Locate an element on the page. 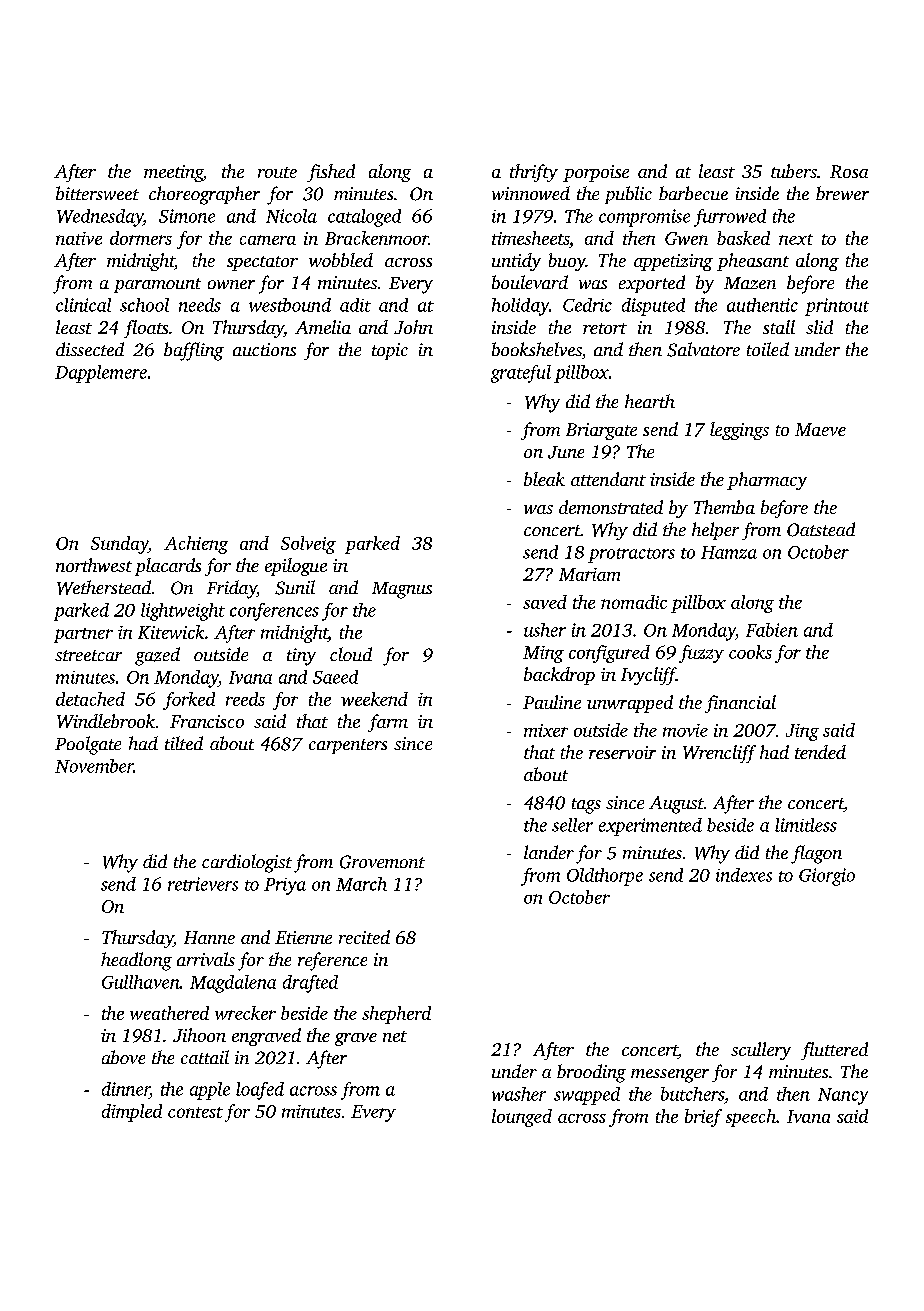 This page has height=1311, width=924. Nancy is located at coordinates (843, 1096).
